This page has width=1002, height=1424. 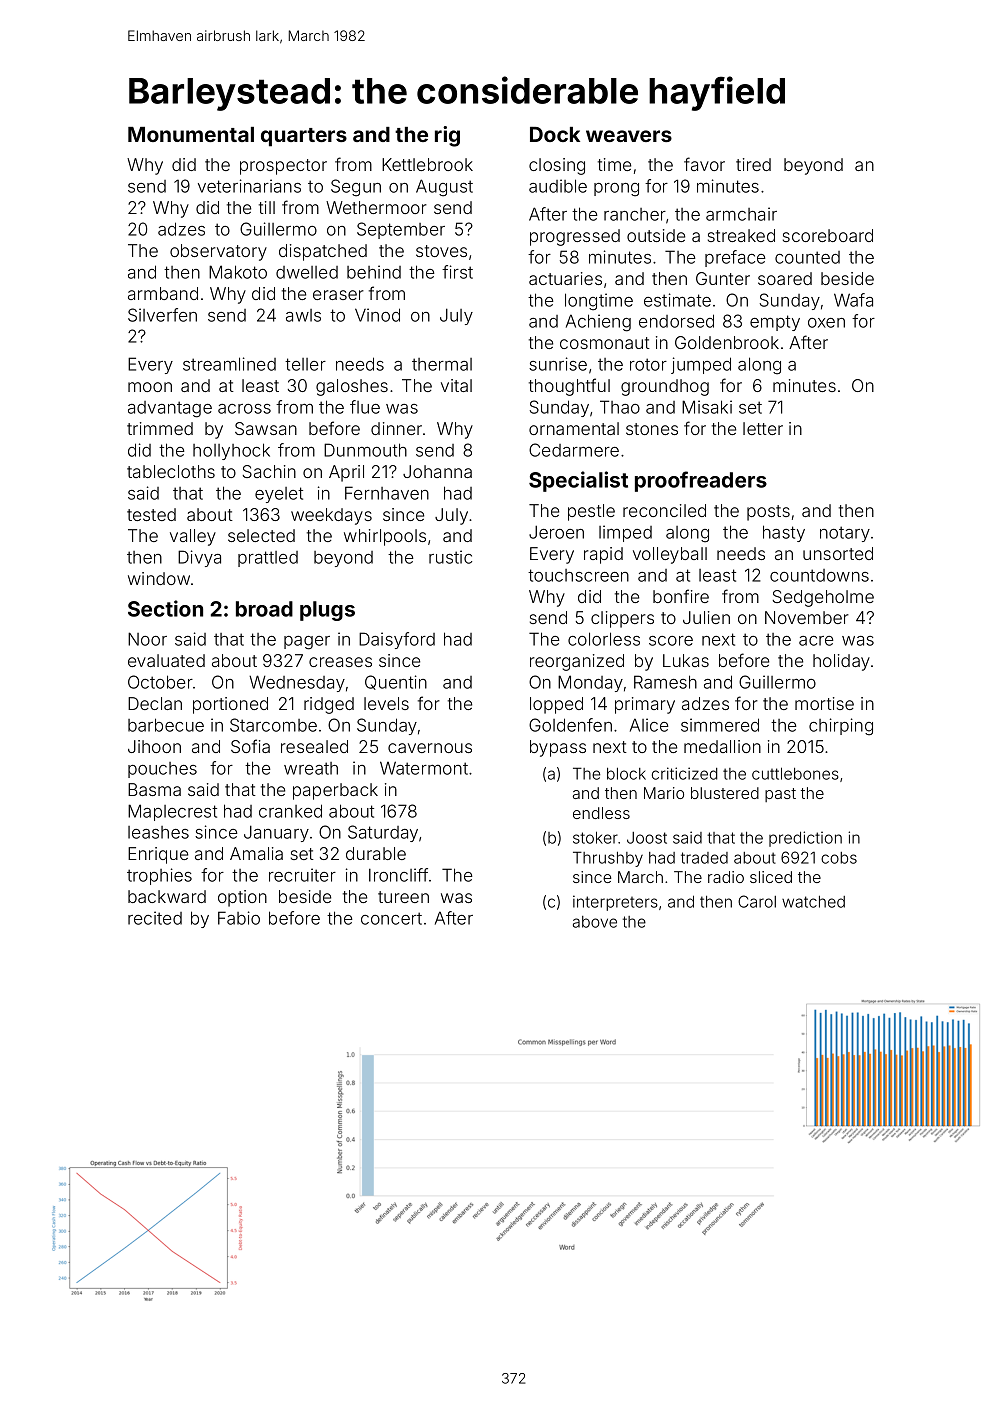 What do you see at coordinates (595, 922) in the page?
I see `above` at bounding box center [595, 922].
